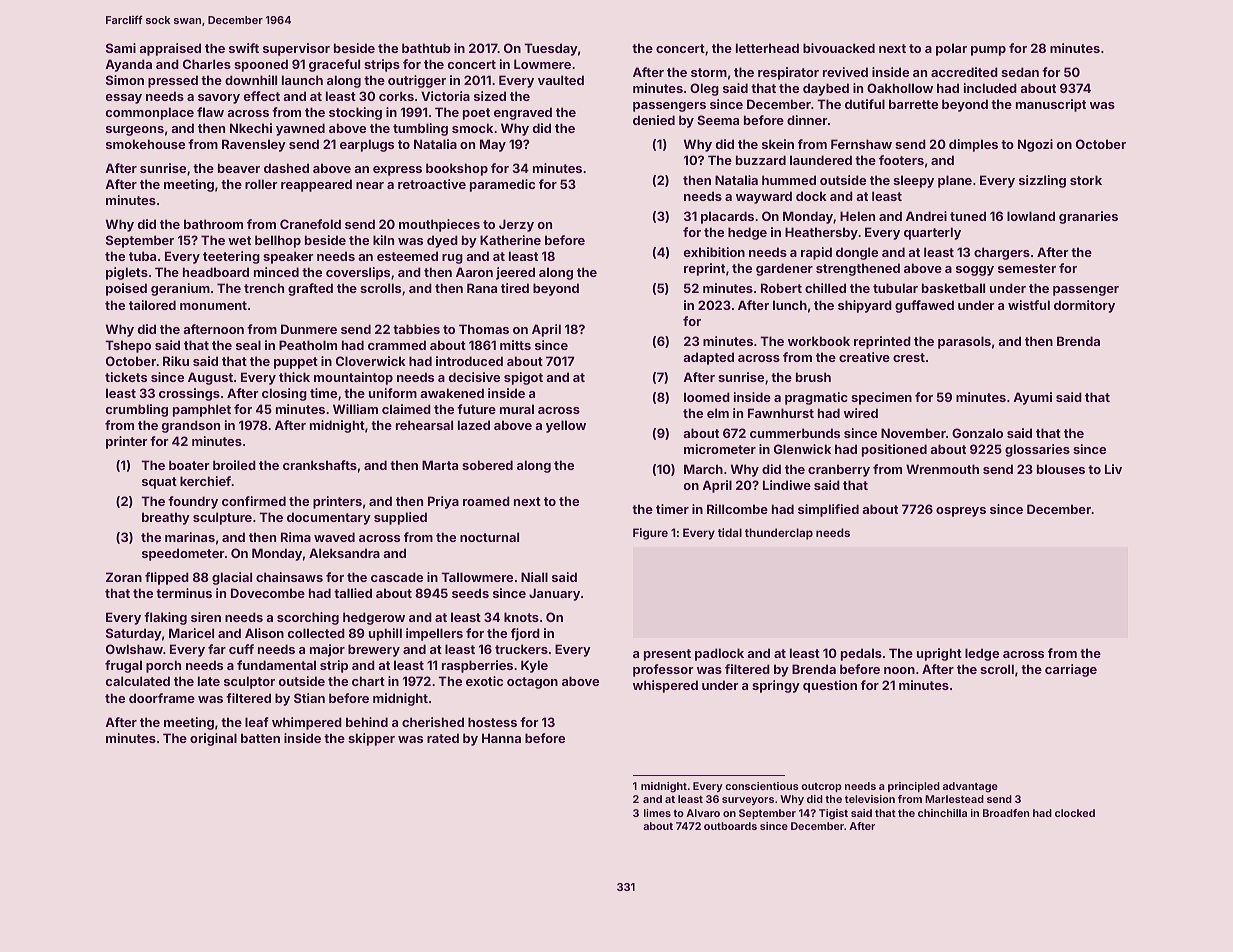 The width and height of the screenshot is (1233, 952). Describe the element at coordinates (1042, 181) in the screenshot. I see `sizzling` at that location.
